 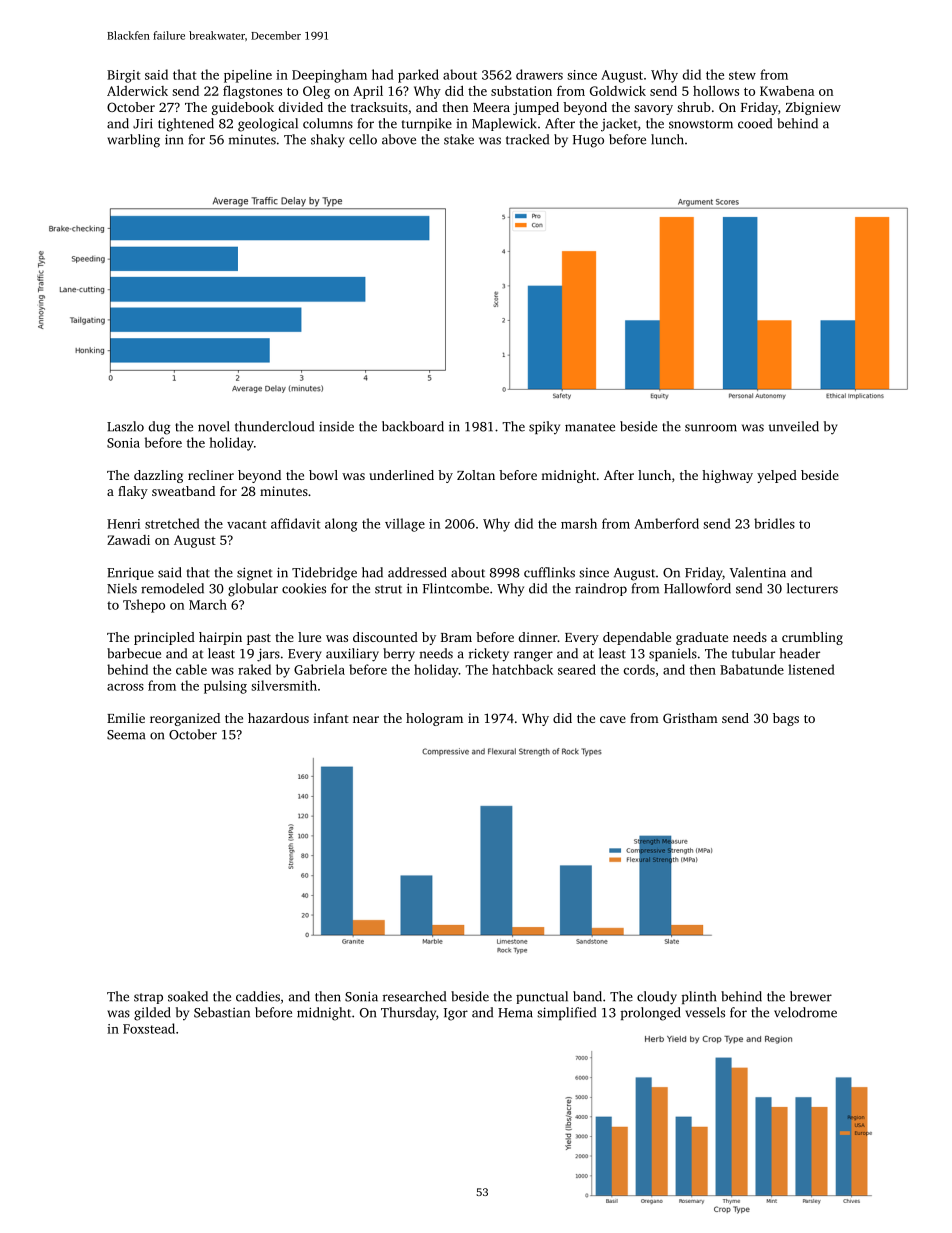 I want to click on village, so click(x=405, y=525).
